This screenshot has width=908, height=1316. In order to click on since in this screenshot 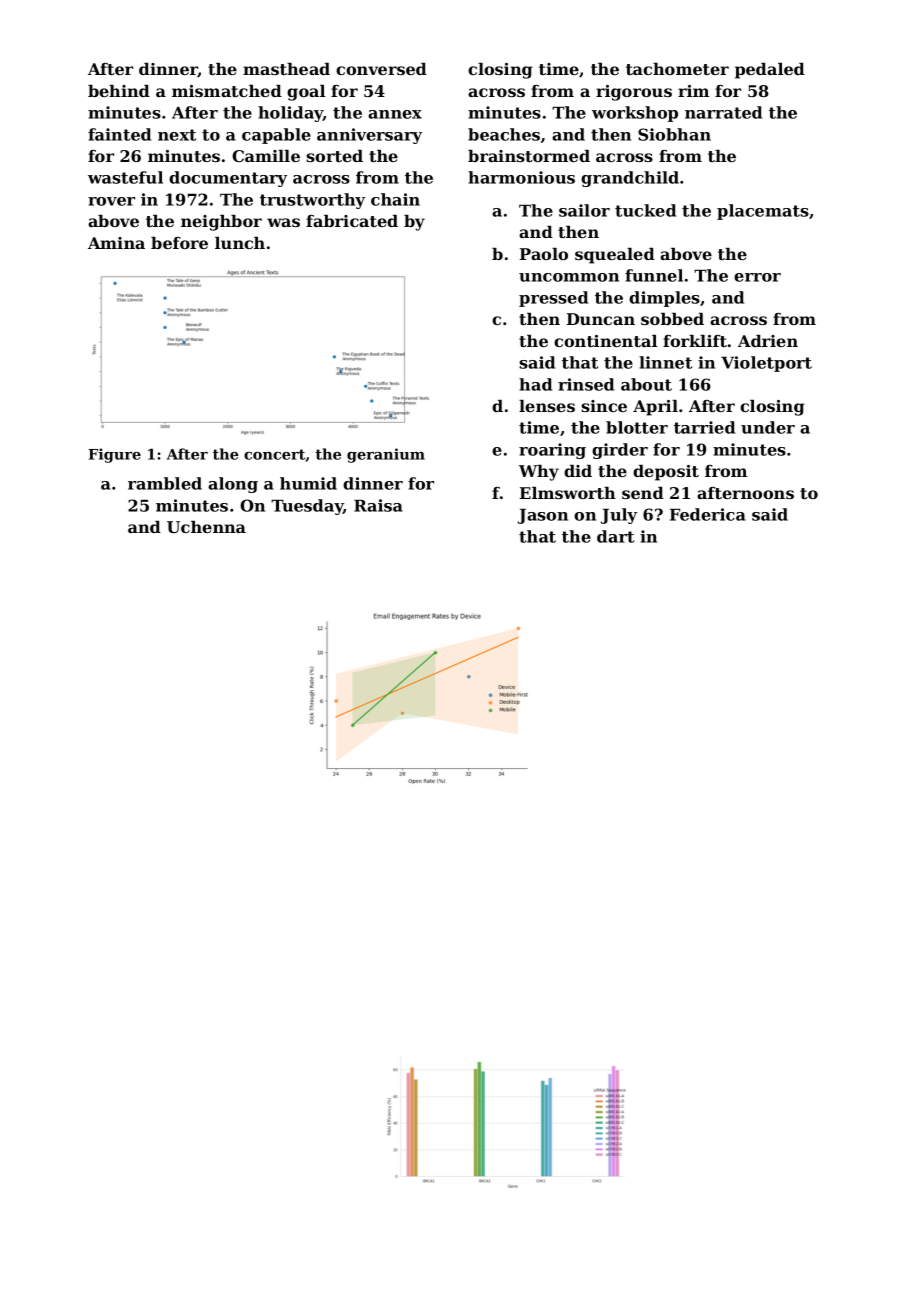, I will do `click(604, 406)`.
